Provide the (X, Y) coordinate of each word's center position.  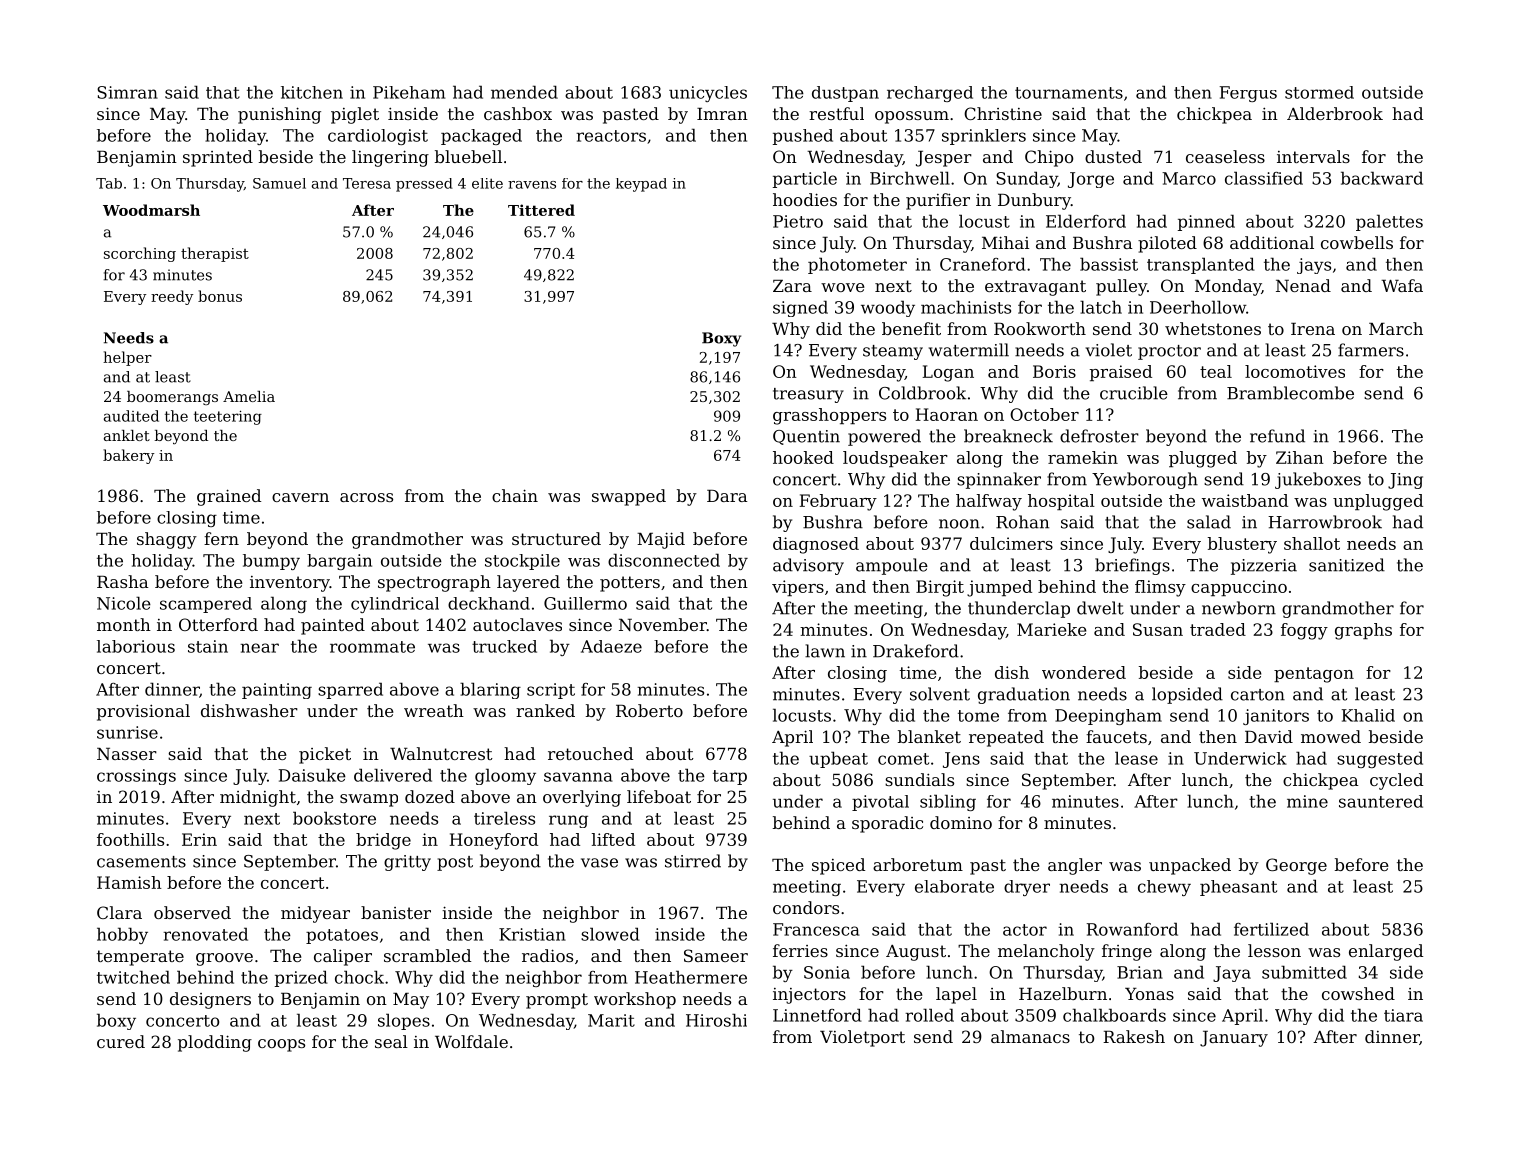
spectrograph (434, 583)
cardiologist (378, 137)
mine (1307, 801)
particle (805, 179)
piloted (1167, 244)
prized (301, 978)
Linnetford (817, 1015)
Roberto (649, 710)
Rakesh (1134, 1036)
